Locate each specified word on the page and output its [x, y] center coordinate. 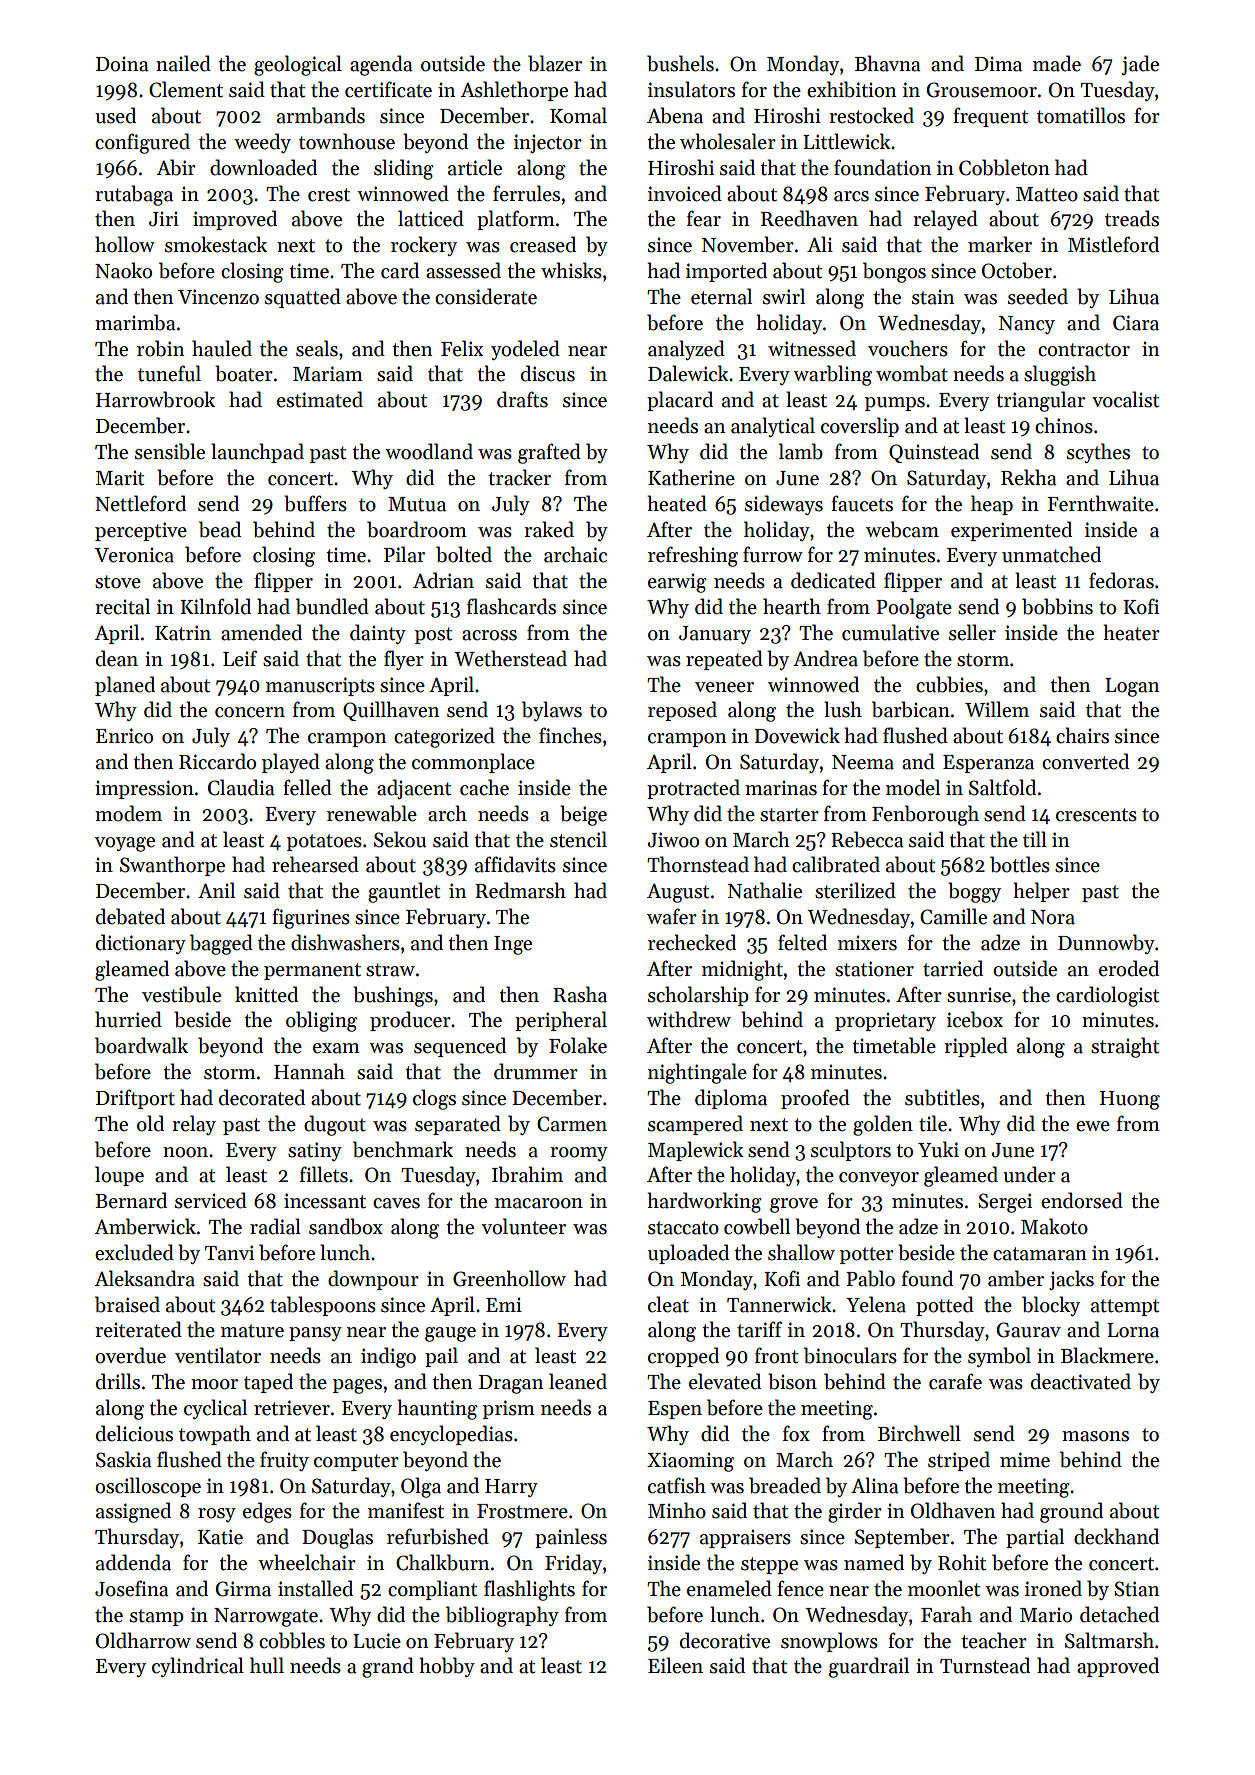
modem [128, 813]
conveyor [879, 1179]
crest [329, 195]
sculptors [851, 1151]
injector [548, 143]
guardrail [869, 1667]
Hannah [309, 1071]
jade [1140, 65]
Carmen [572, 1124]
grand [388, 1667]
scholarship [698, 996]
